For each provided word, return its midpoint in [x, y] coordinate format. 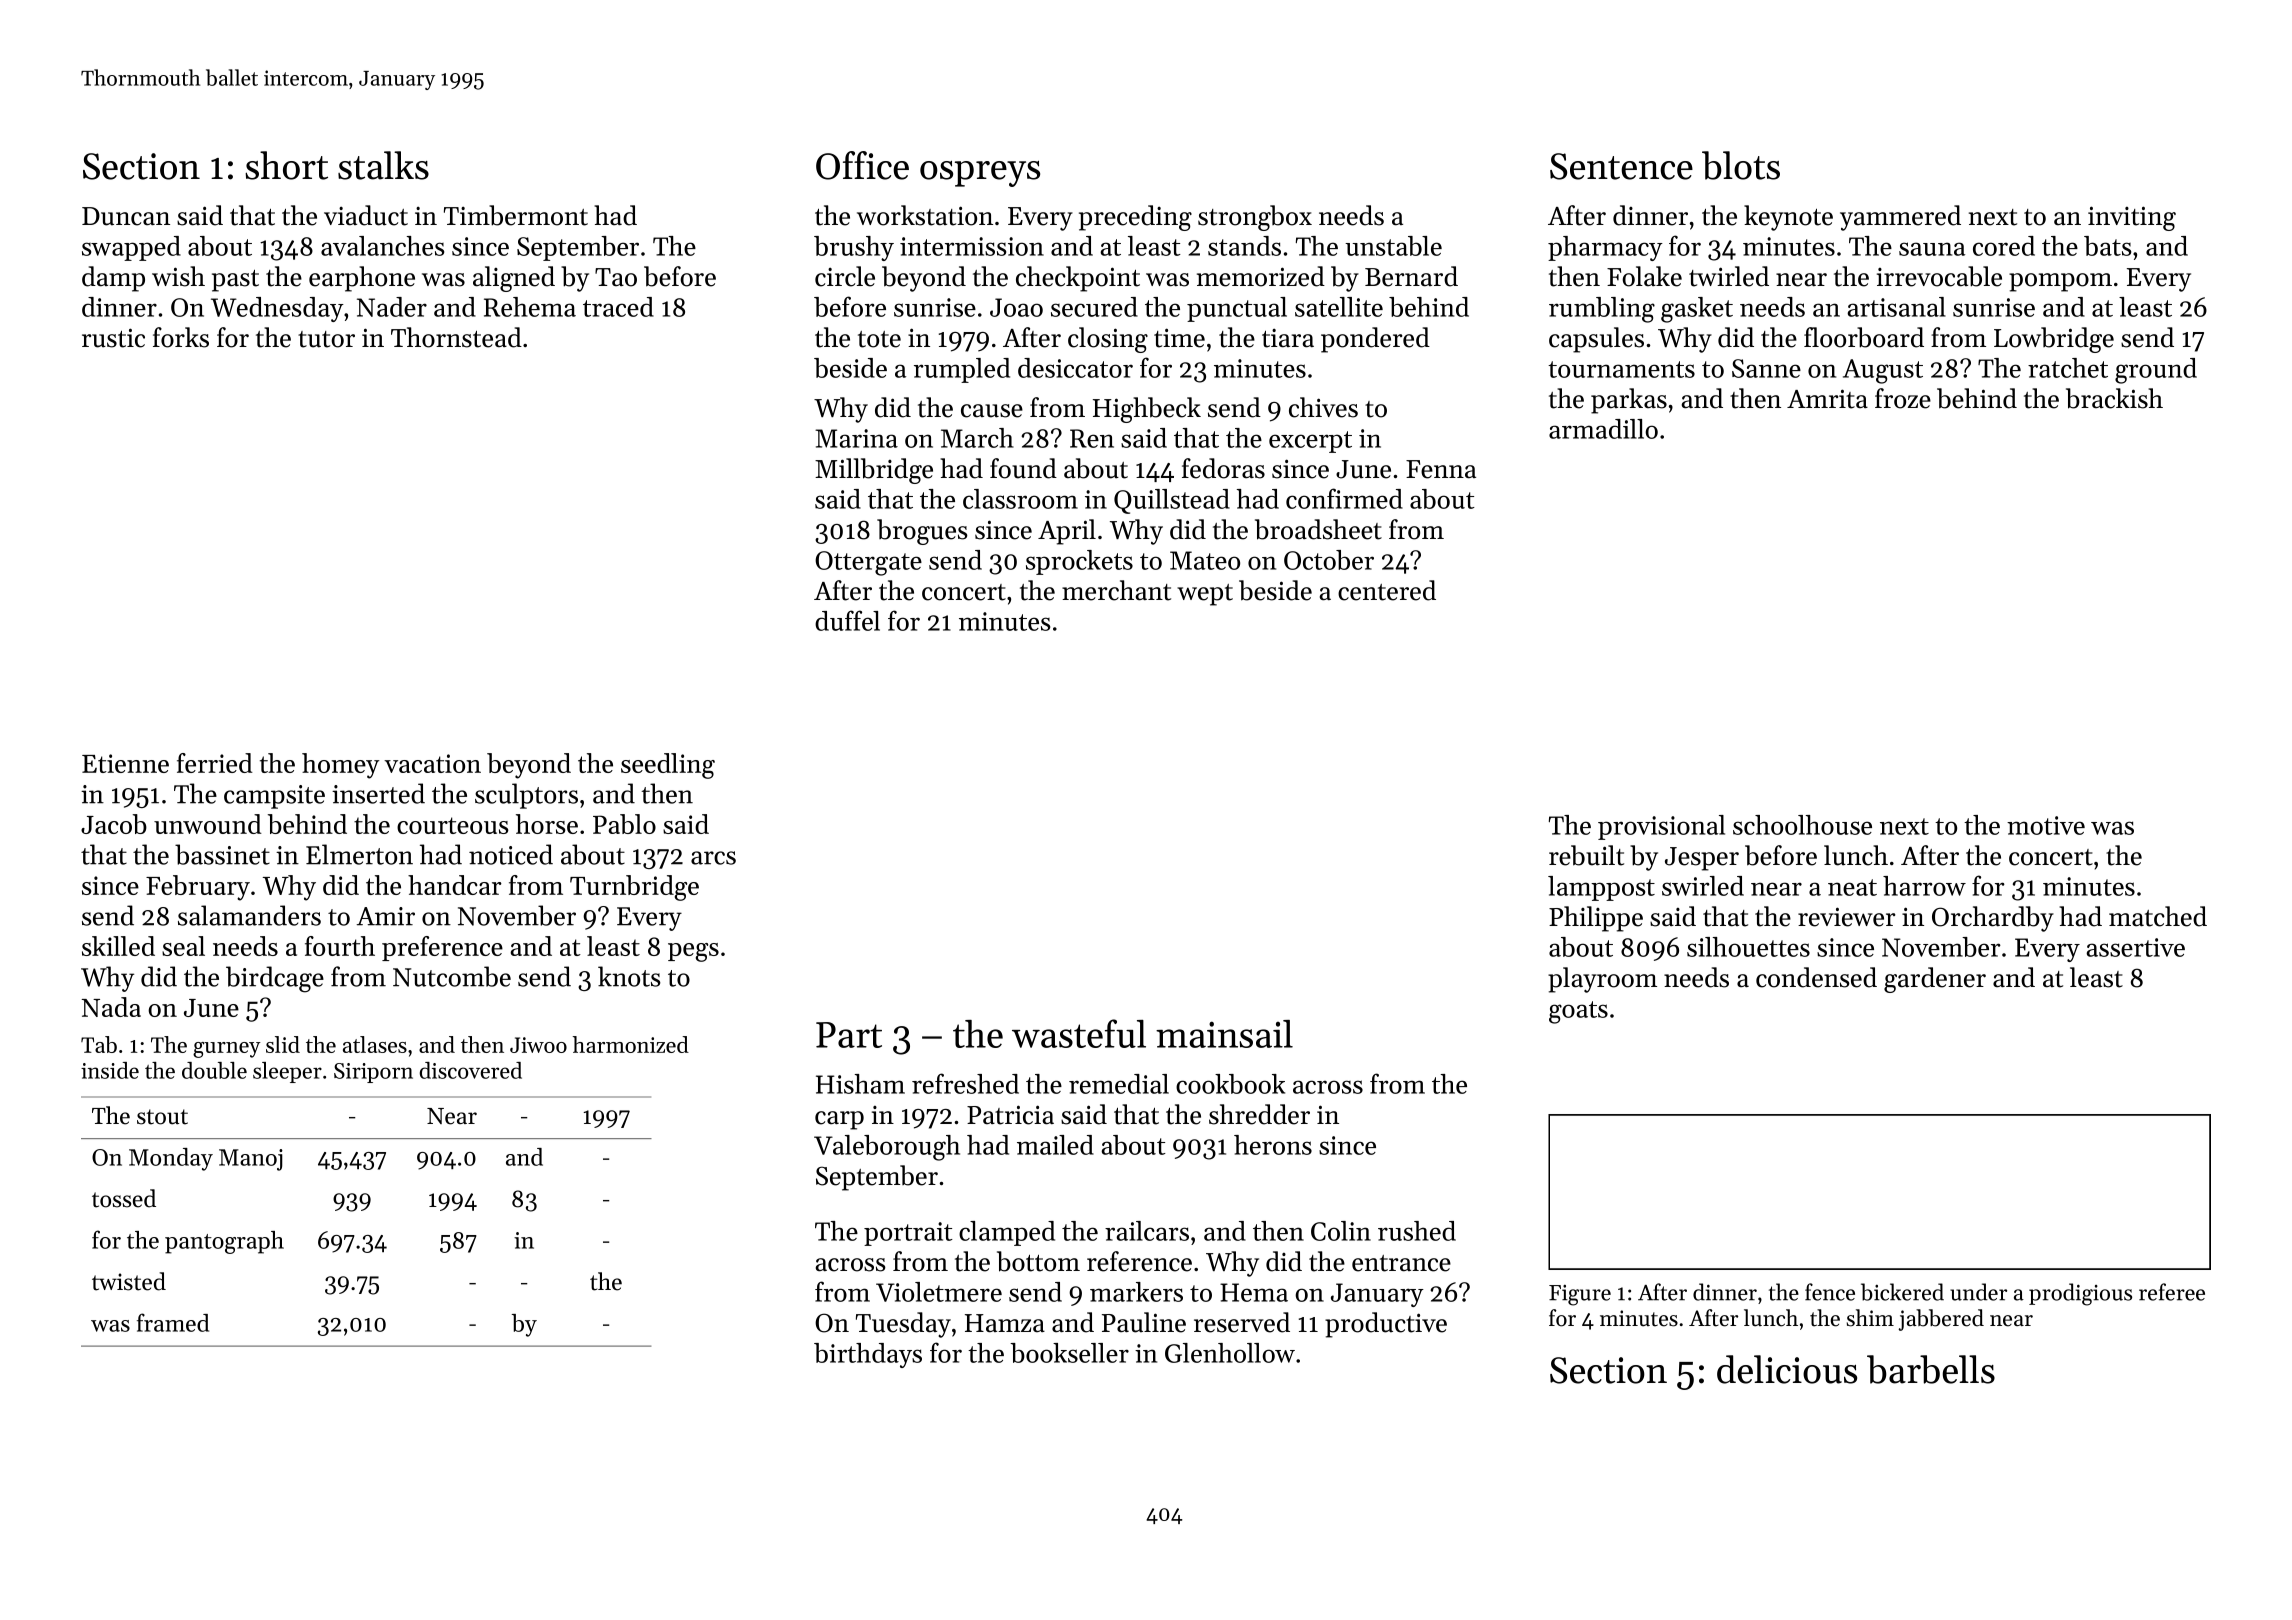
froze [1903, 398]
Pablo [624, 824]
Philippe [1596, 919]
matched [2158, 916]
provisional [1661, 827]
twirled [1729, 276]
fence [1830, 1292]
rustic [113, 338]
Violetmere [939, 1292]
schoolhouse [1802, 825]
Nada [111, 1007]
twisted [129, 1281]
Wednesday [277, 309]
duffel [847, 620]
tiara [1288, 338]
